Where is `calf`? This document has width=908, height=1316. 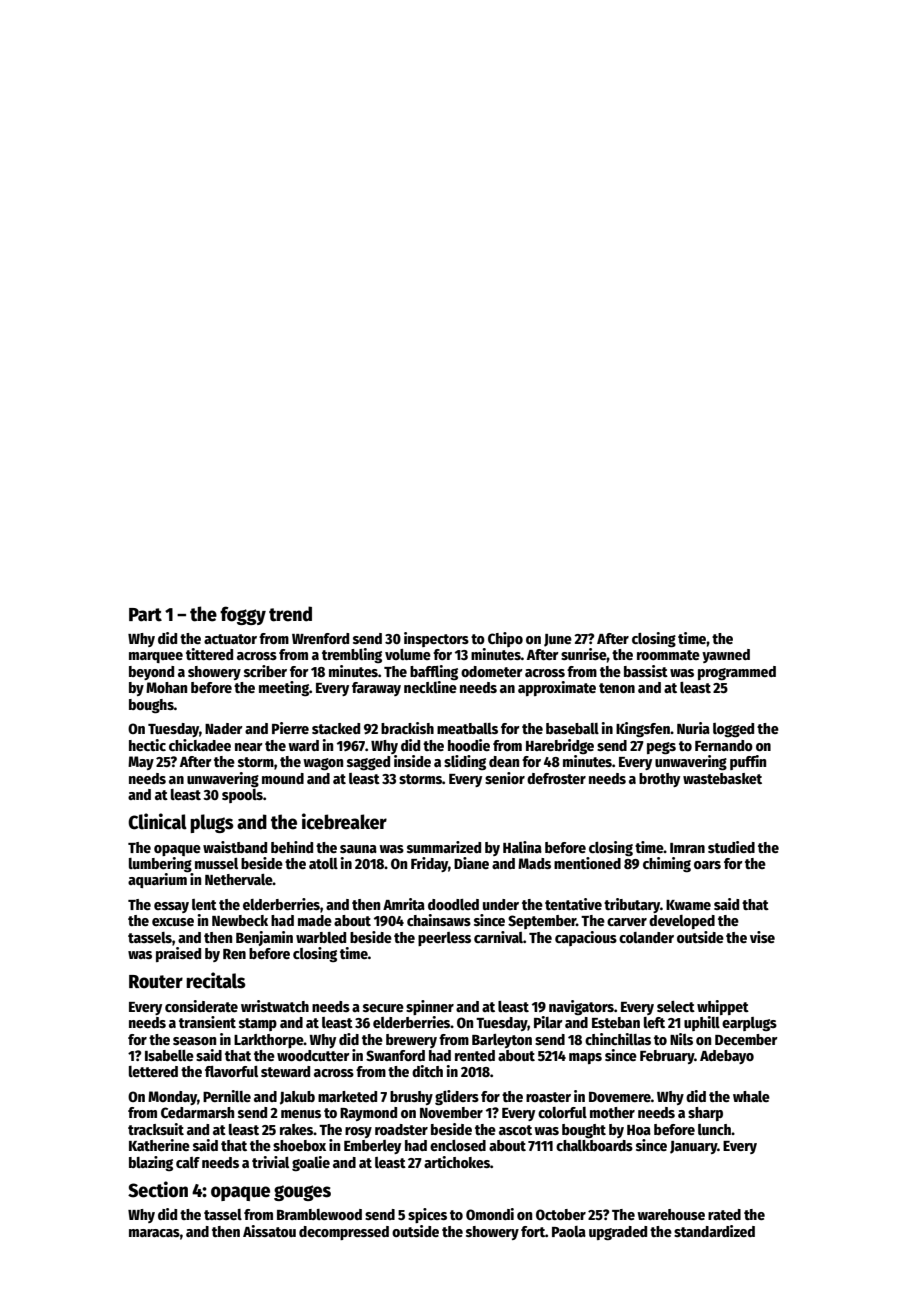
calf is located at coordinates (188, 1162).
